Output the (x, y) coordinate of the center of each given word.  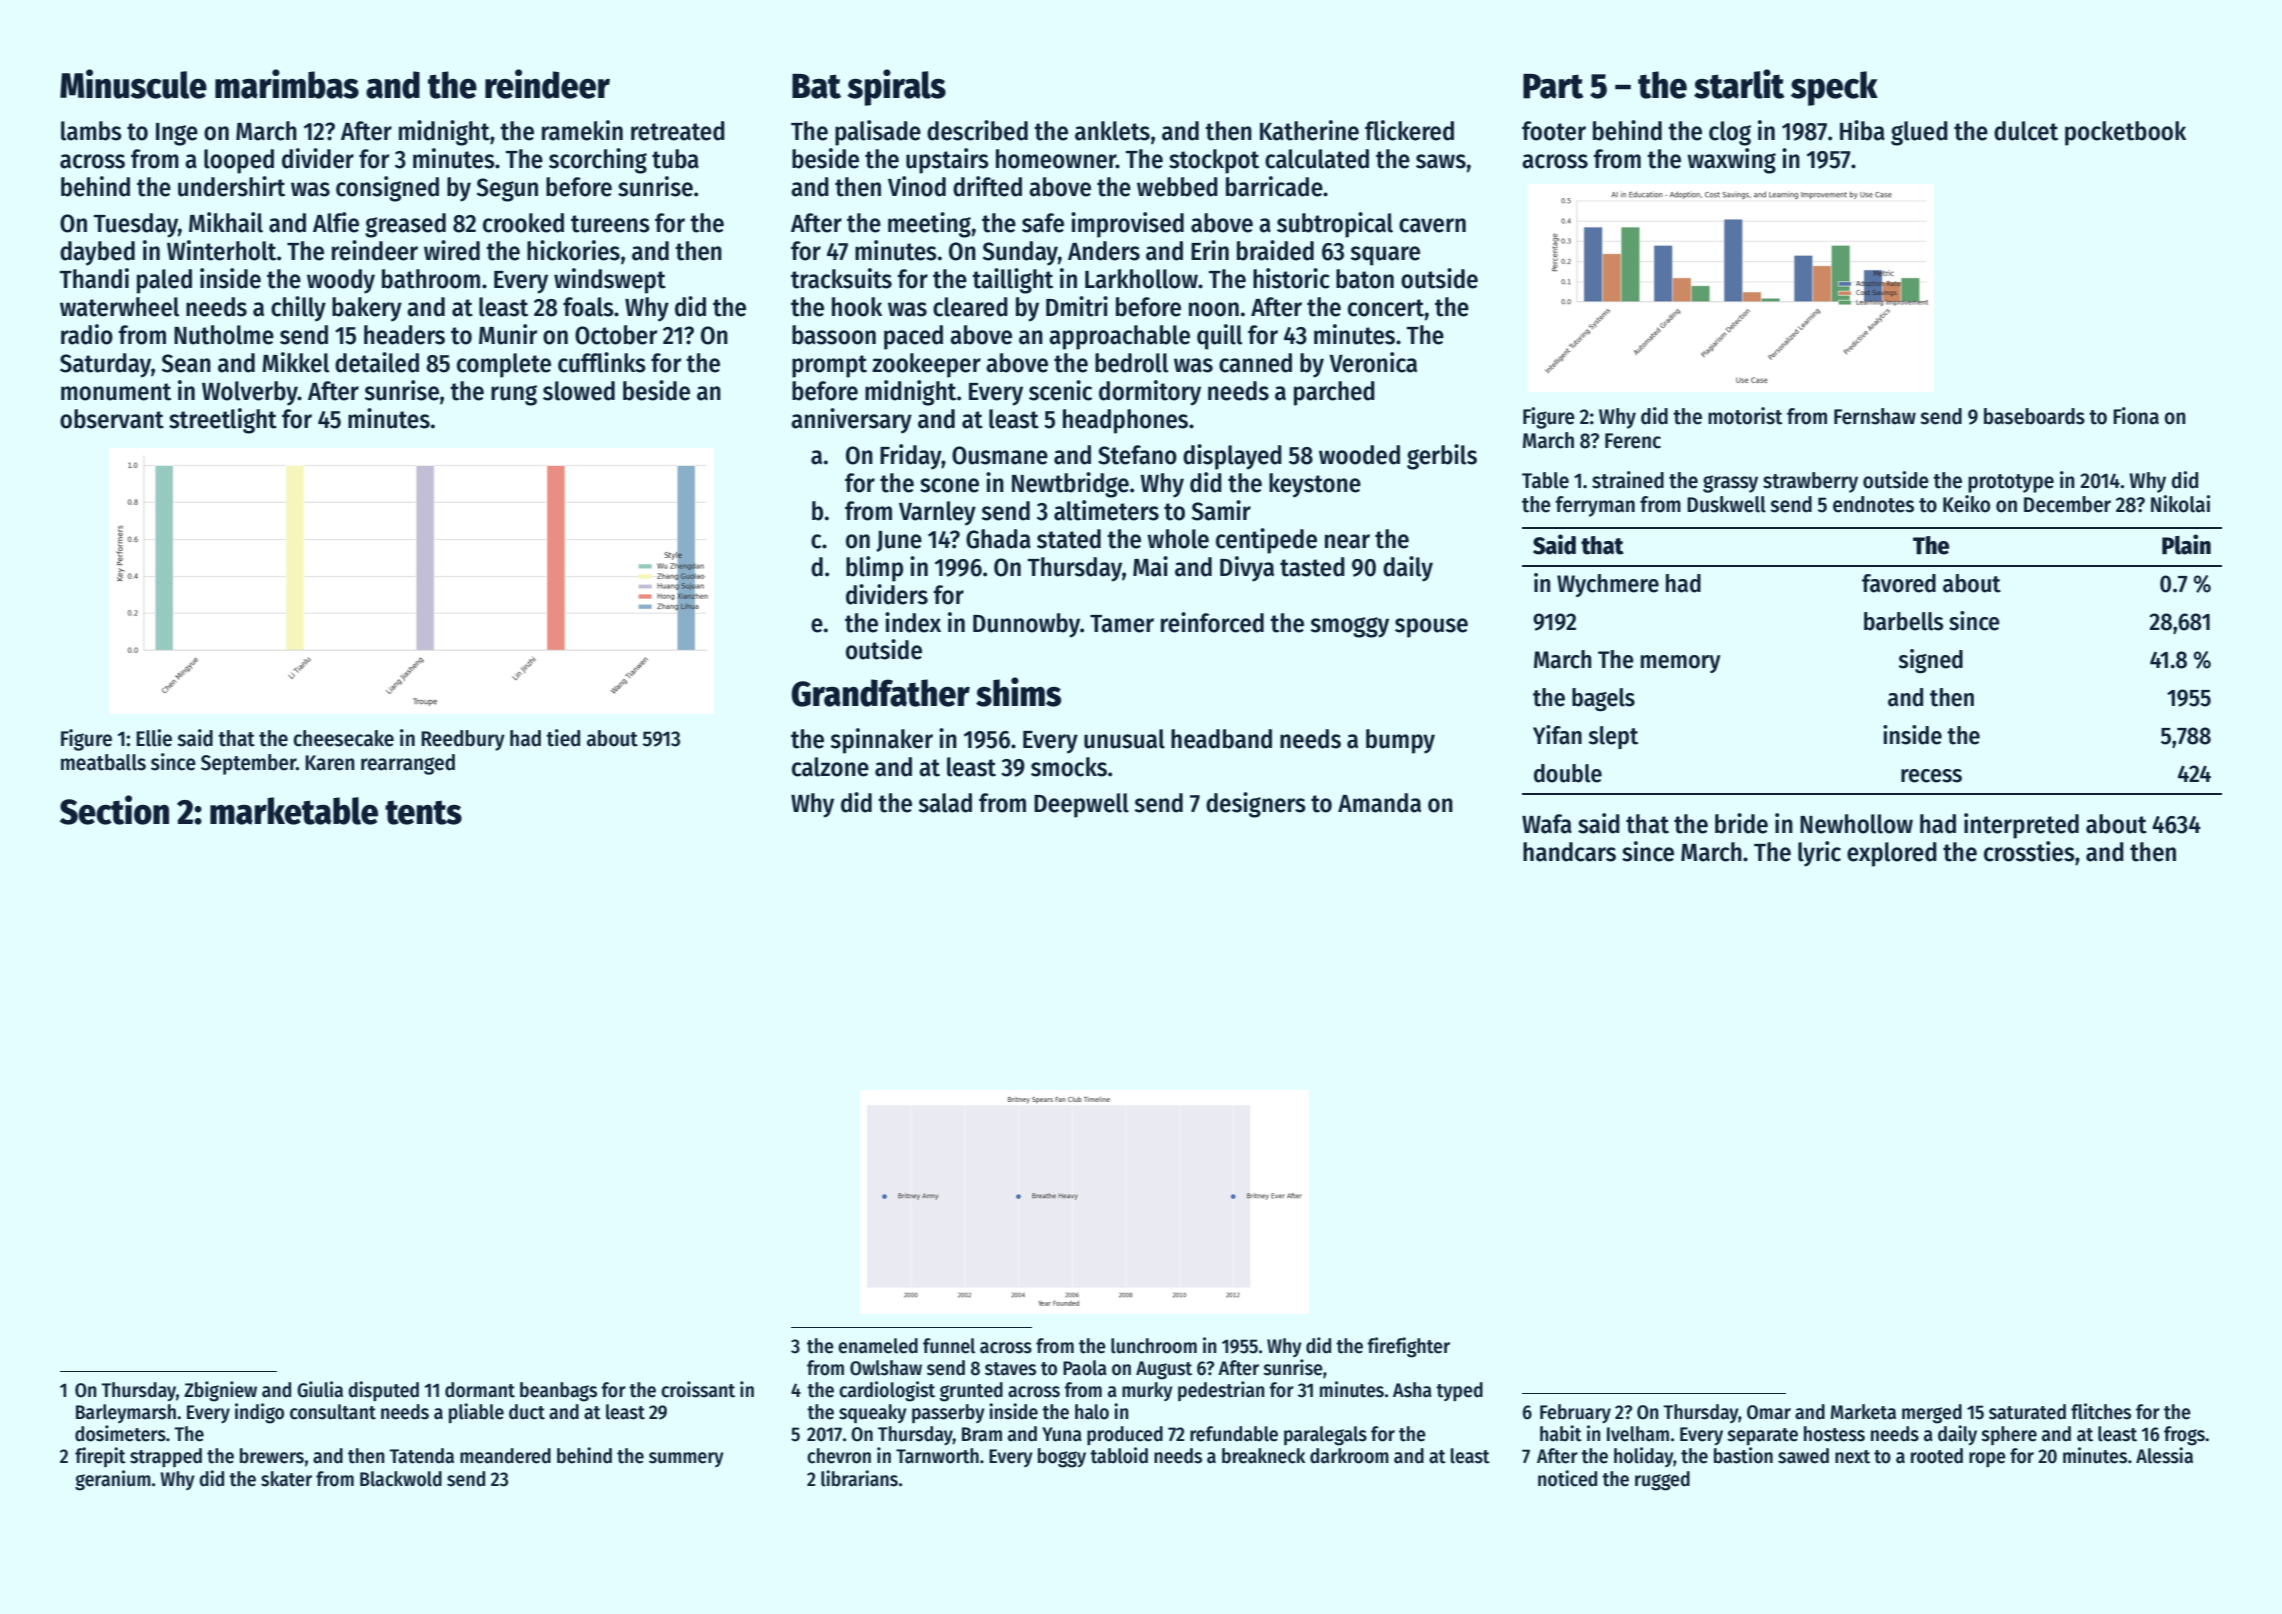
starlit (1739, 84)
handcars (1569, 852)
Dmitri (1077, 306)
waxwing (1731, 161)
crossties (2029, 851)
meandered (505, 1456)
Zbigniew (220, 1391)
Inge (177, 134)
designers (1256, 805)
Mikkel (295, 362)
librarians (859, 1478)
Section (114, 810)
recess (1931, 776)
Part (1553, 86)
